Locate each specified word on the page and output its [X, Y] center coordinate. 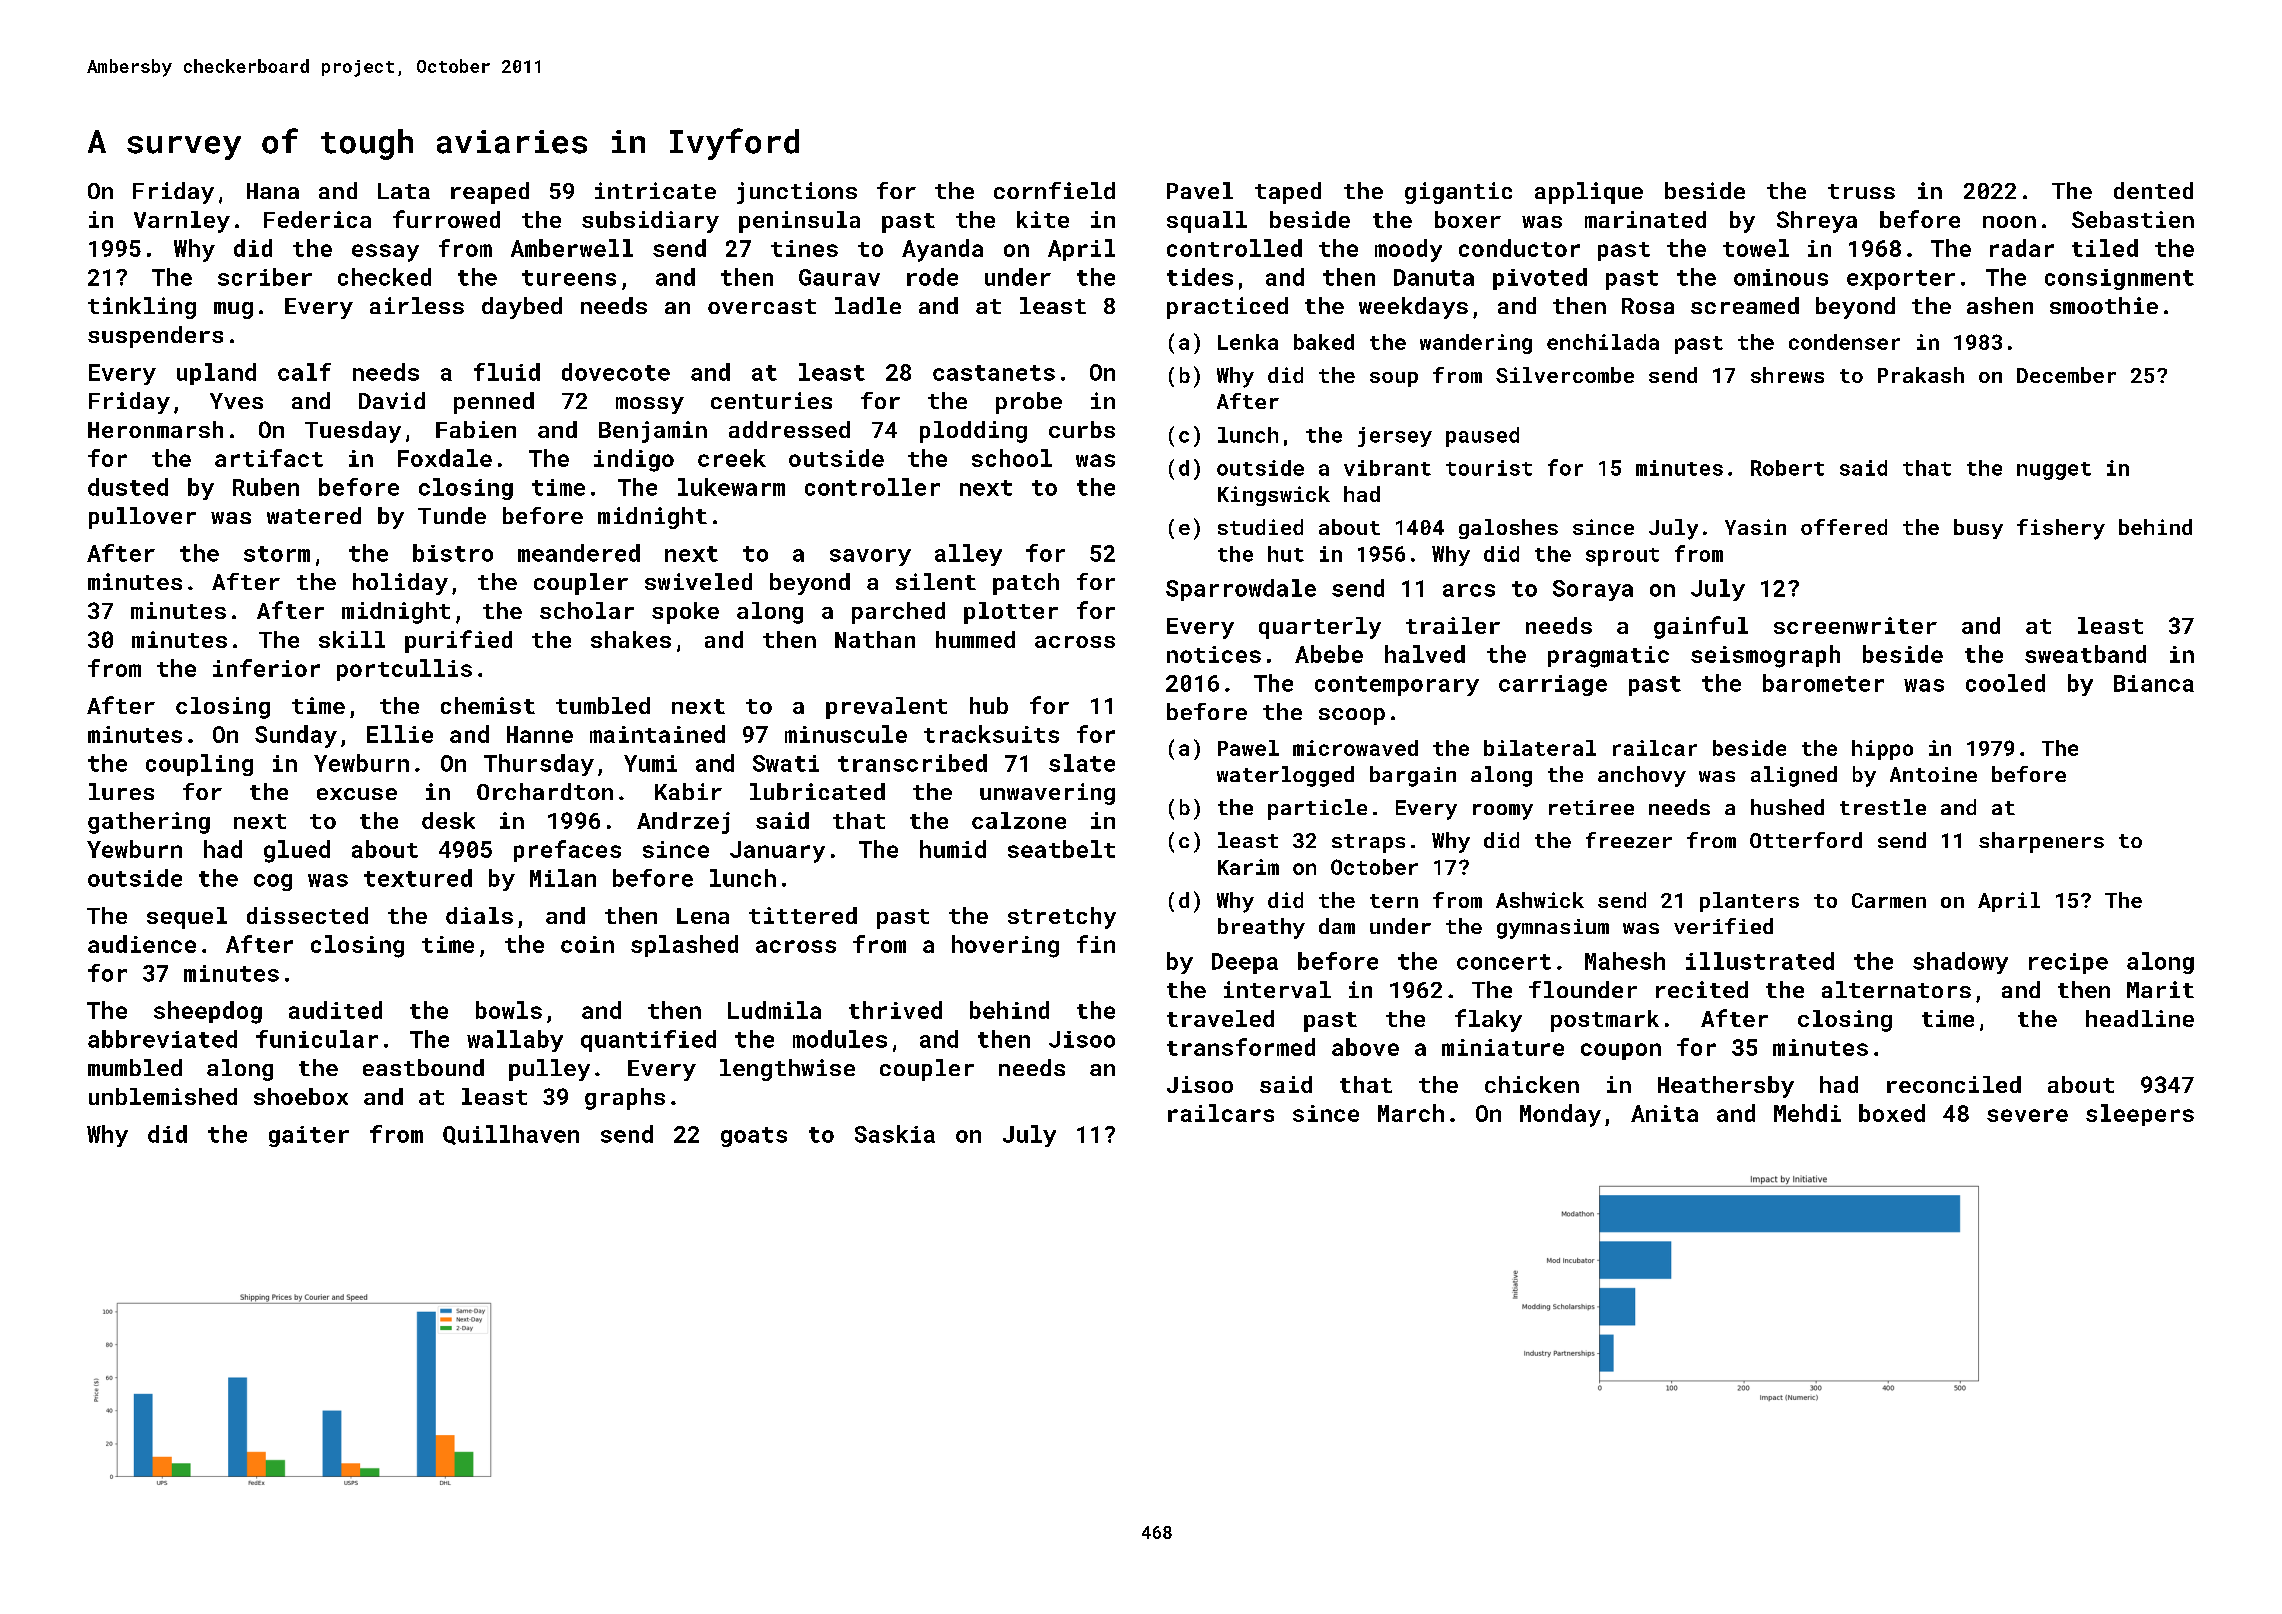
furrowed [446, 219]
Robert [1787, 468]
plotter [1011, 613]
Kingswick [1274, 496]
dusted [128, 487]
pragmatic [1608, 657]
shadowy [1960, 963]
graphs [625, 1099]
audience [142, 944]
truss [1861, 191]
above [1365, 1047]
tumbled [603, 705]
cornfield [1054, 190]
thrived [895, 1010]
